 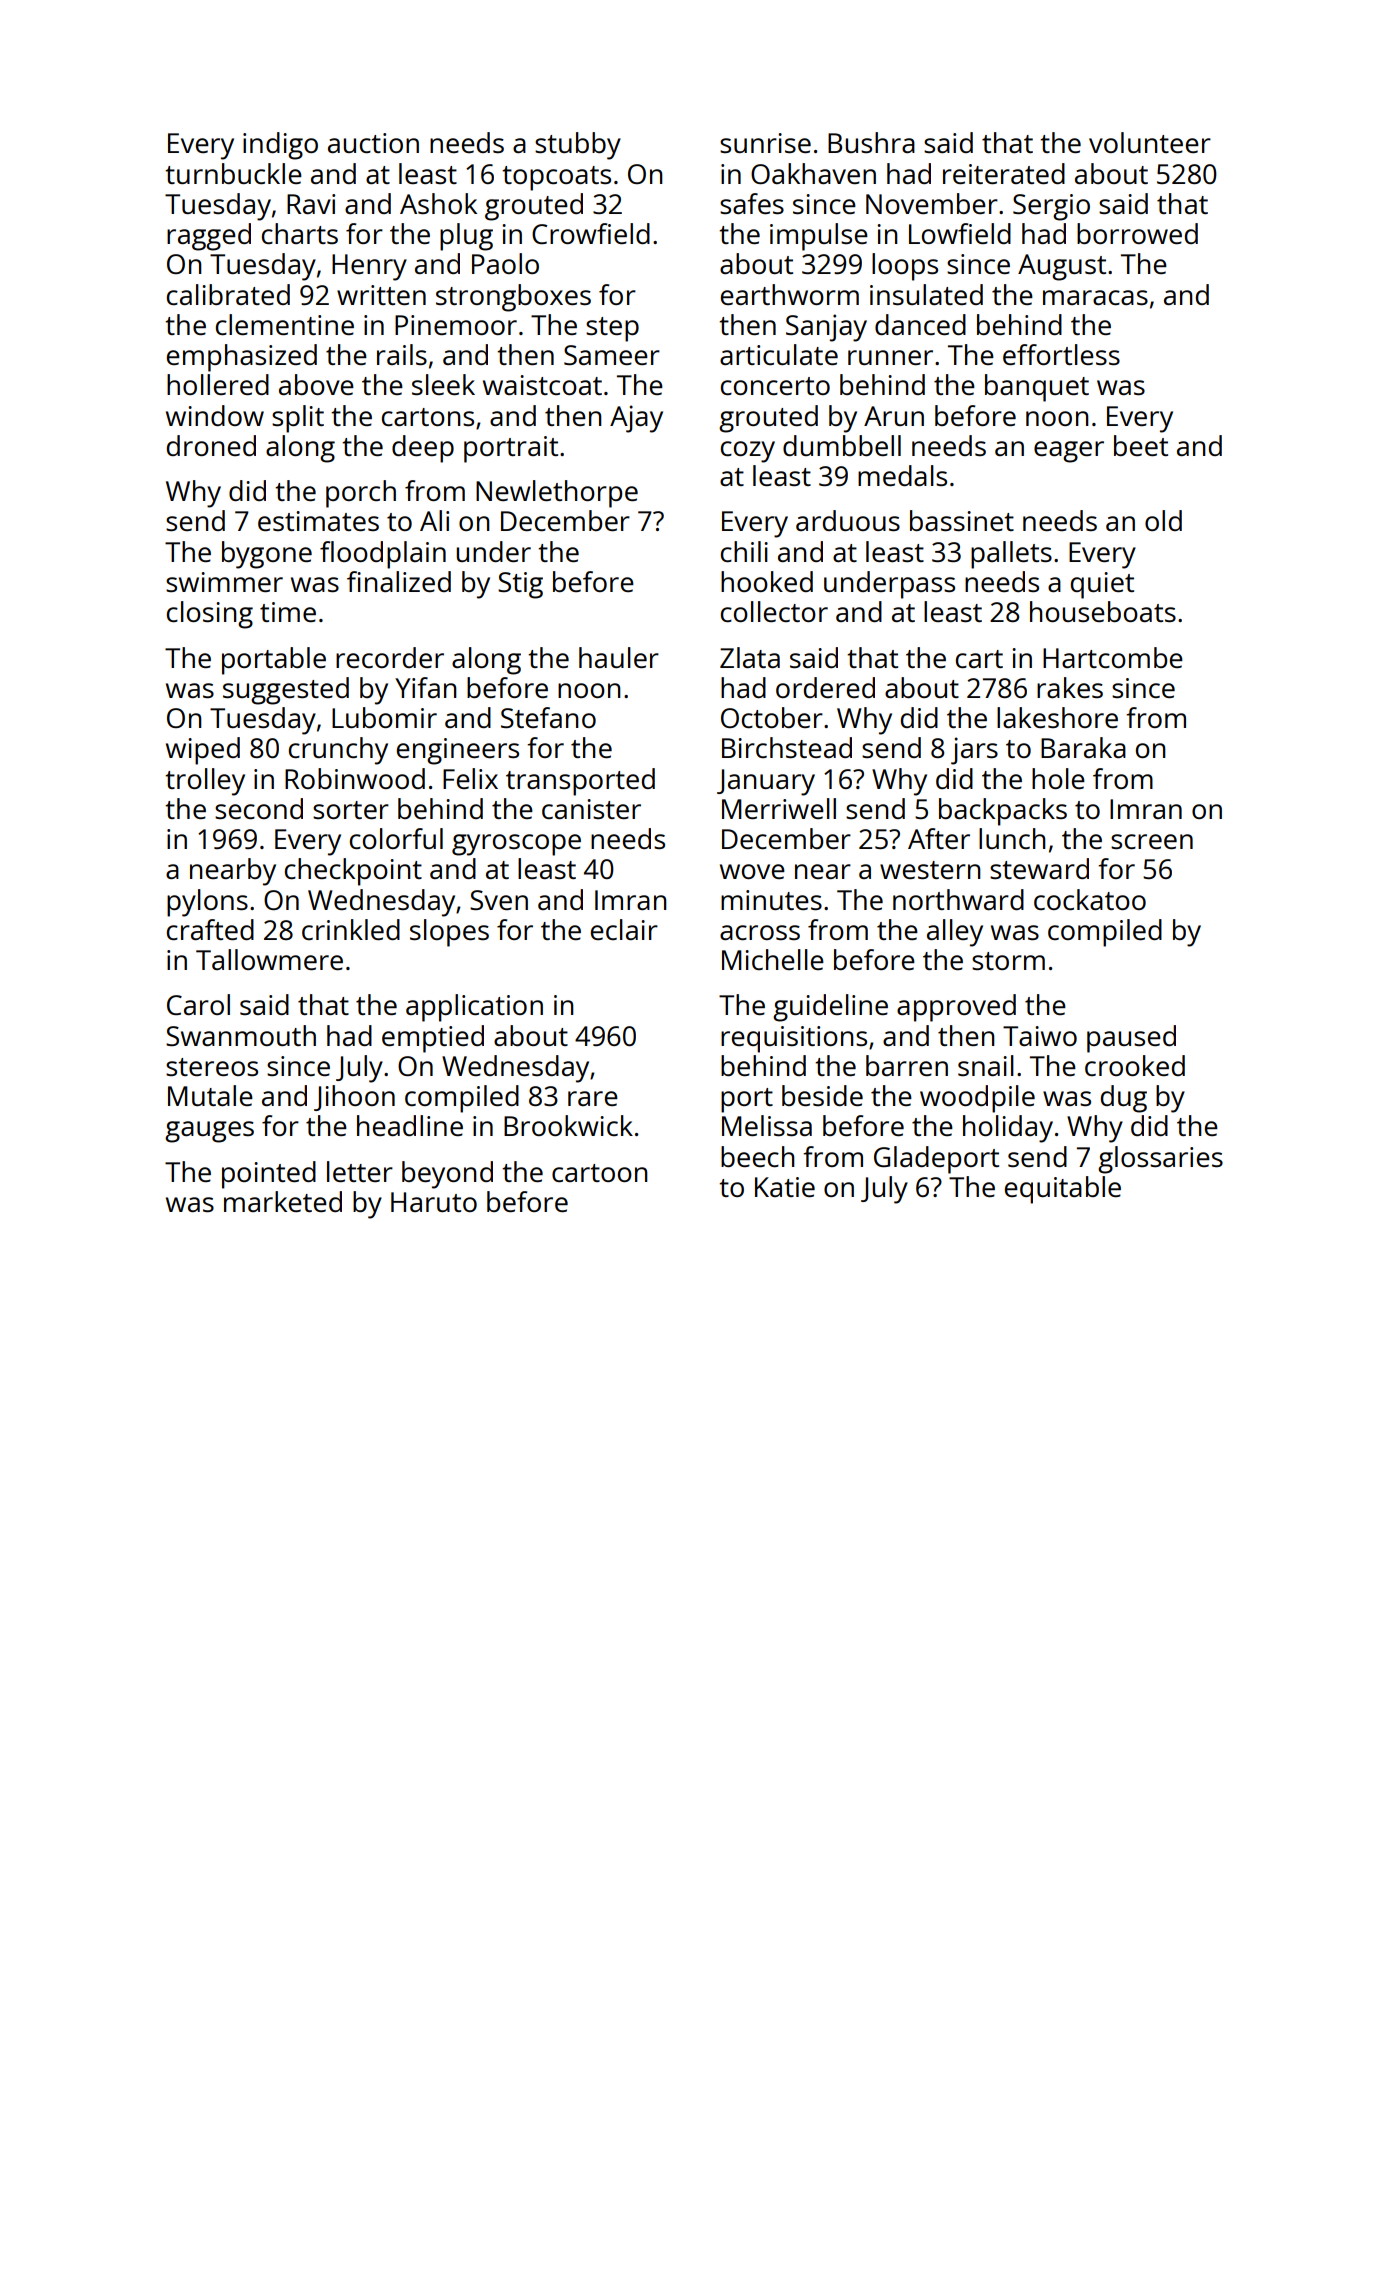 I want to click on impulse, so click(x=819, y=237).
